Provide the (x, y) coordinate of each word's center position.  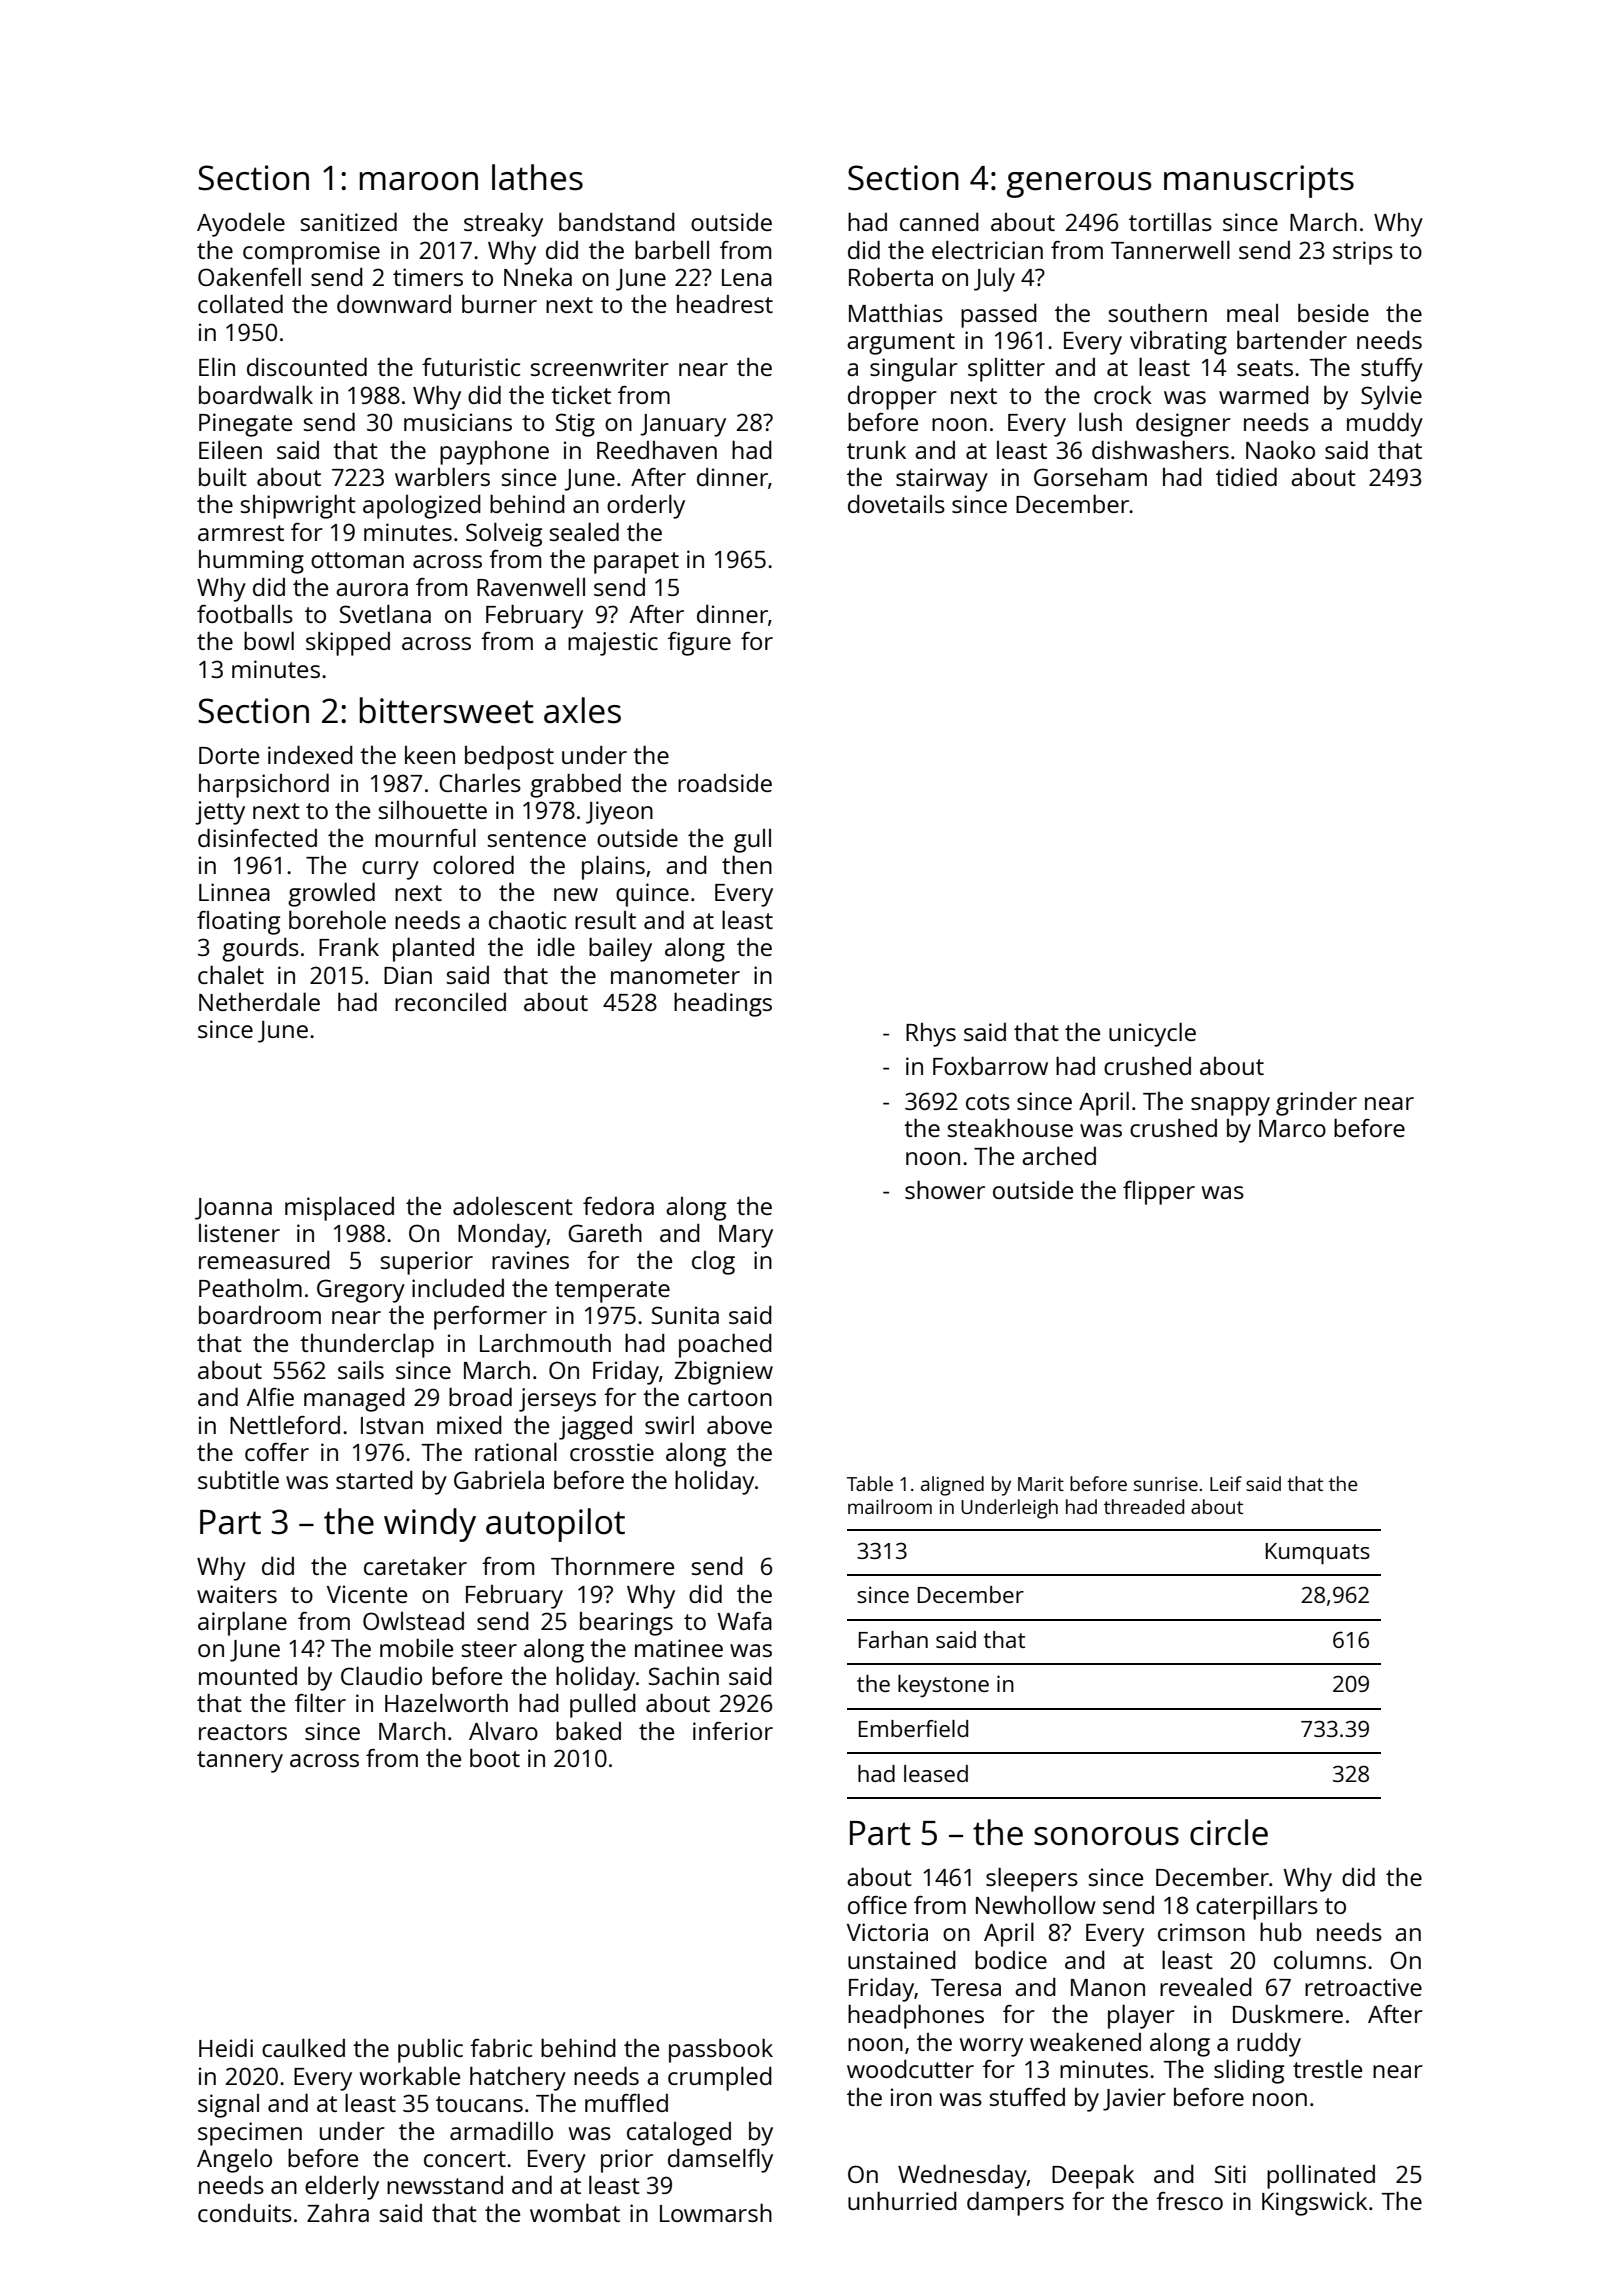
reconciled (450, 1002)
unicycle (1152, 1034)
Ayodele (241, 224)
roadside (725, 783)
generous (1079, 185)
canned (939, 221)
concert (465, 2159)
